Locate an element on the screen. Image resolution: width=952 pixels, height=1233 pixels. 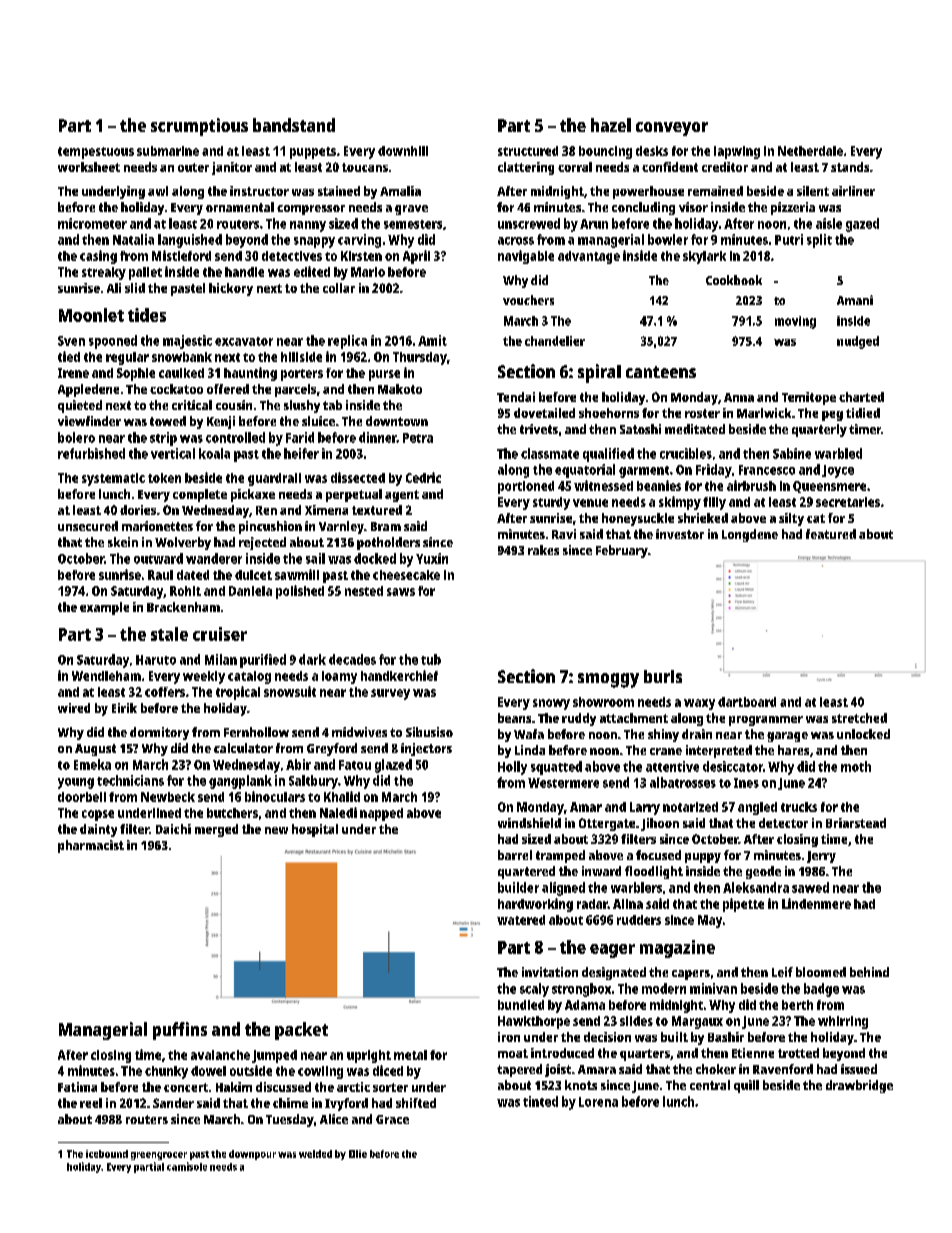
Ellie is located at coordinates (358, 1154).
